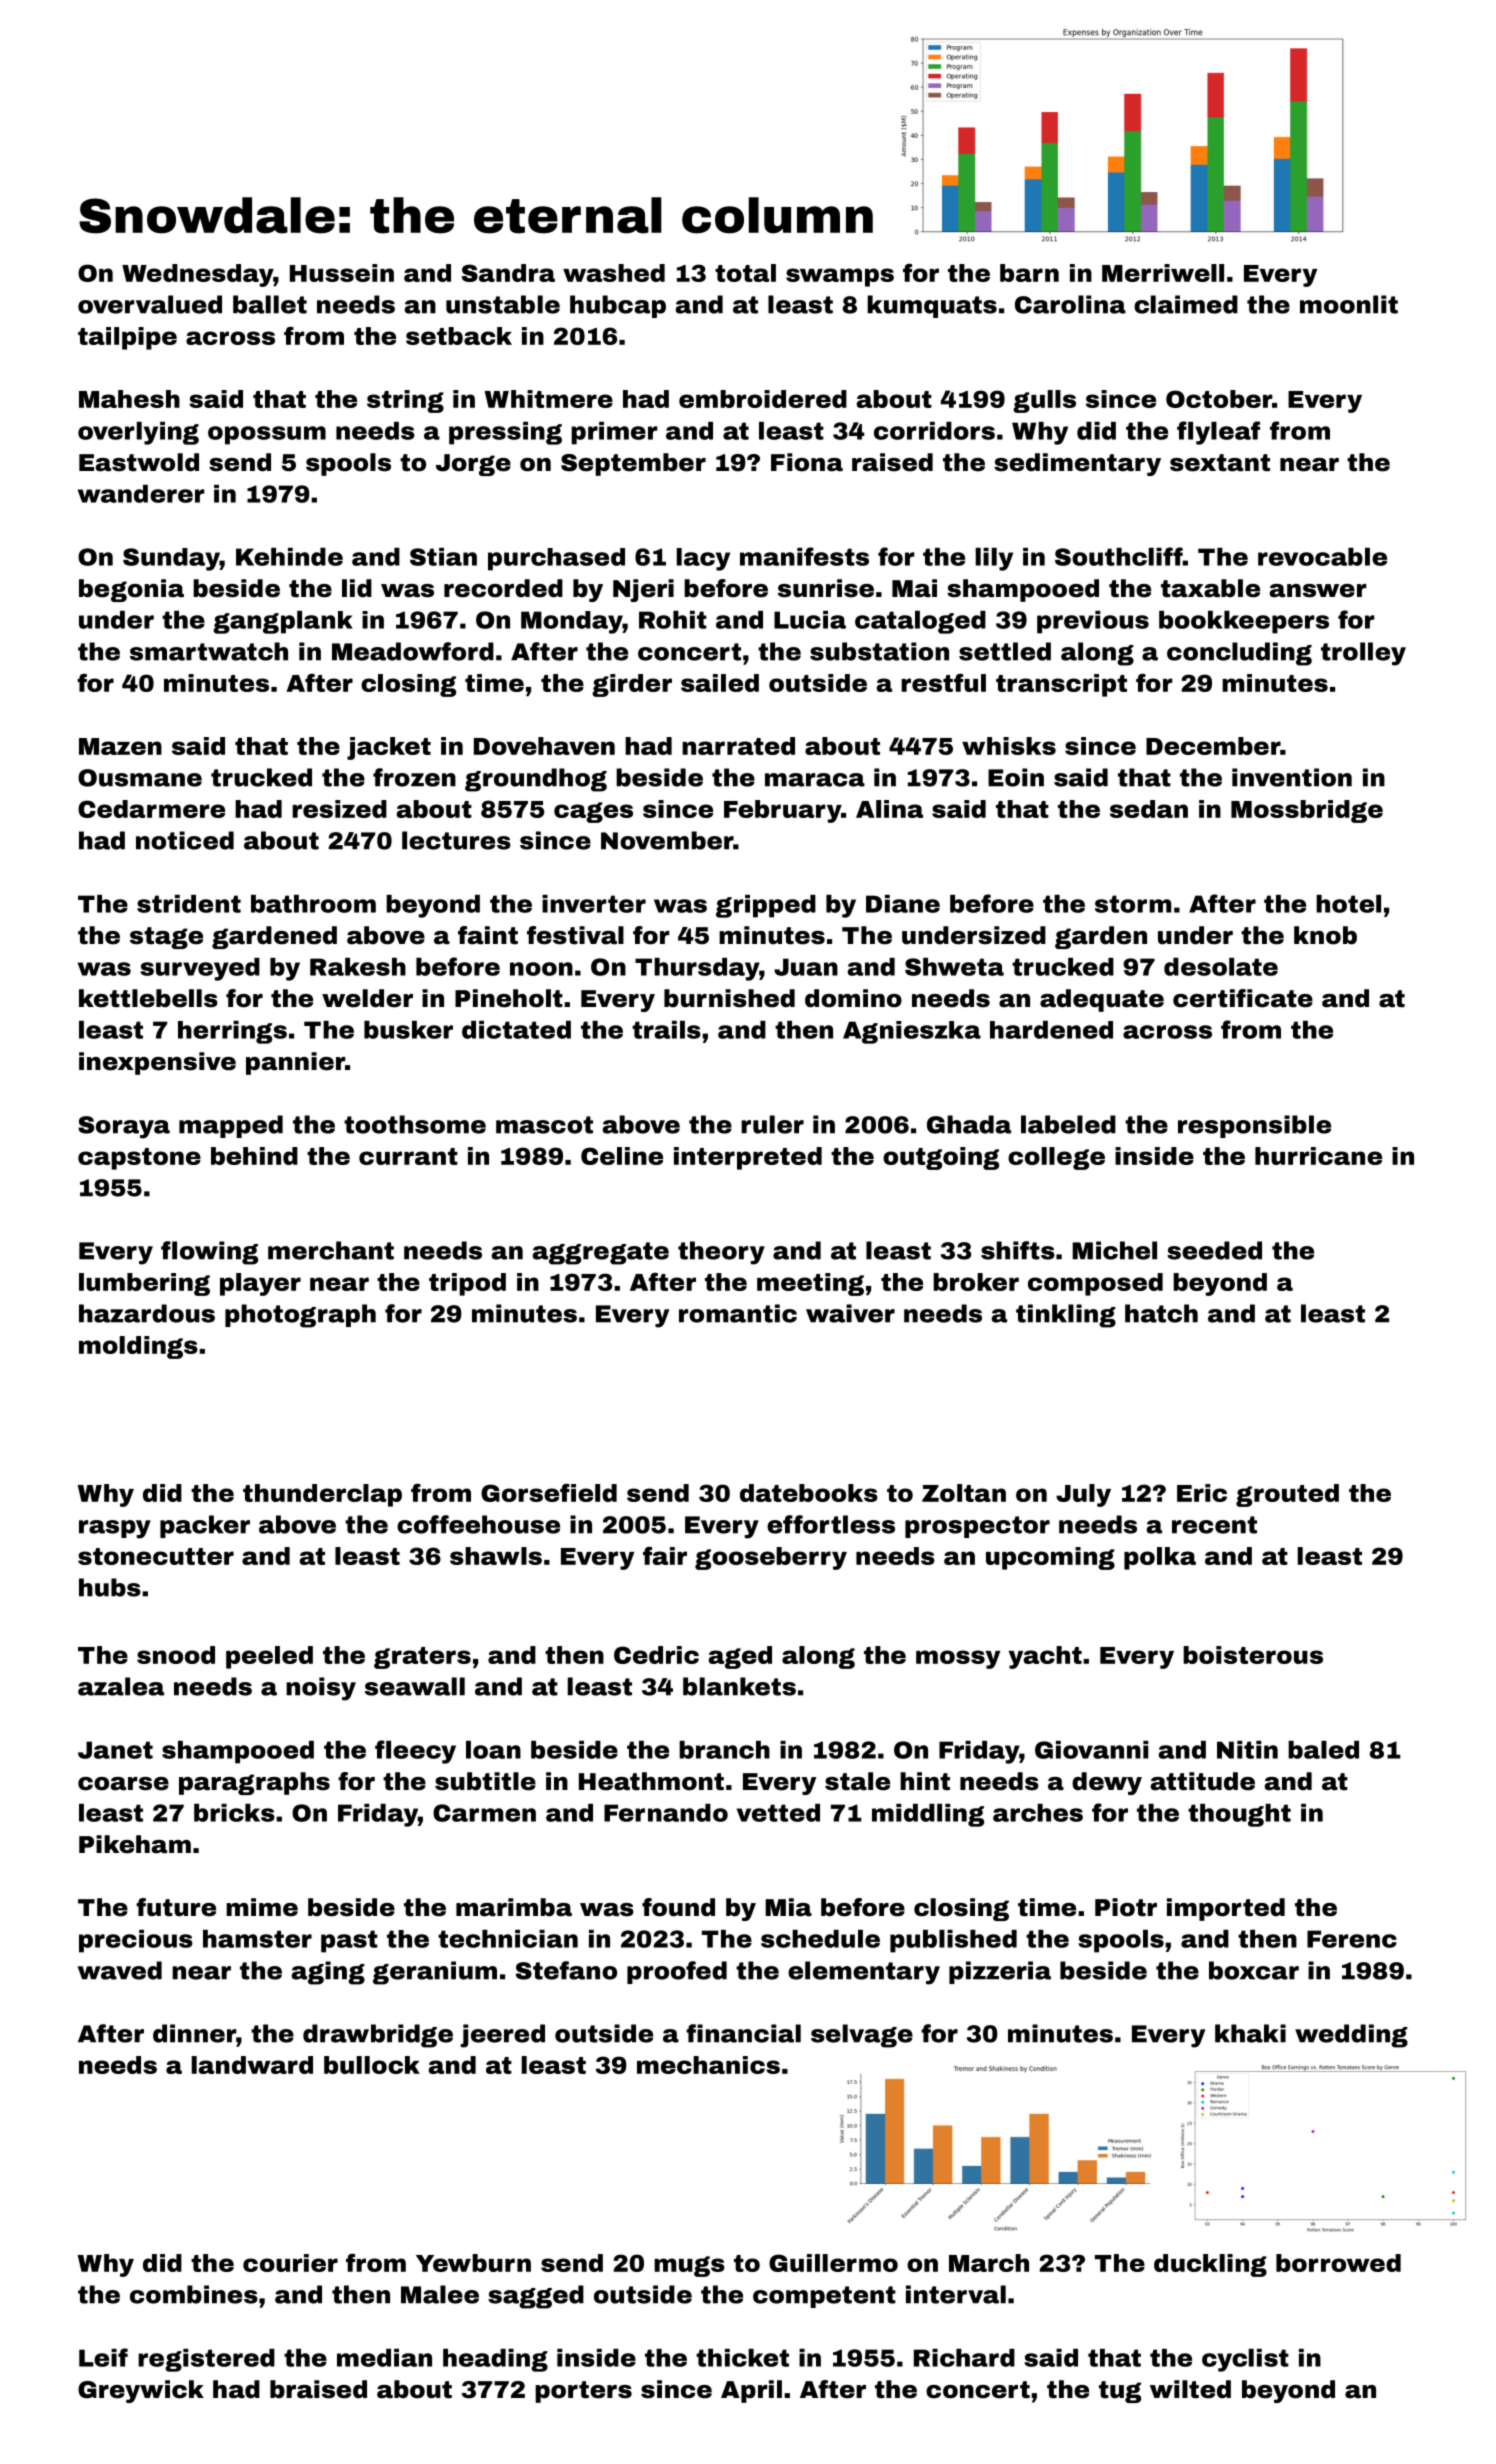  What do you see at coordinates (1254, 1126) in the document?
I see `responsible` at bounding box center [1254, 1126].
